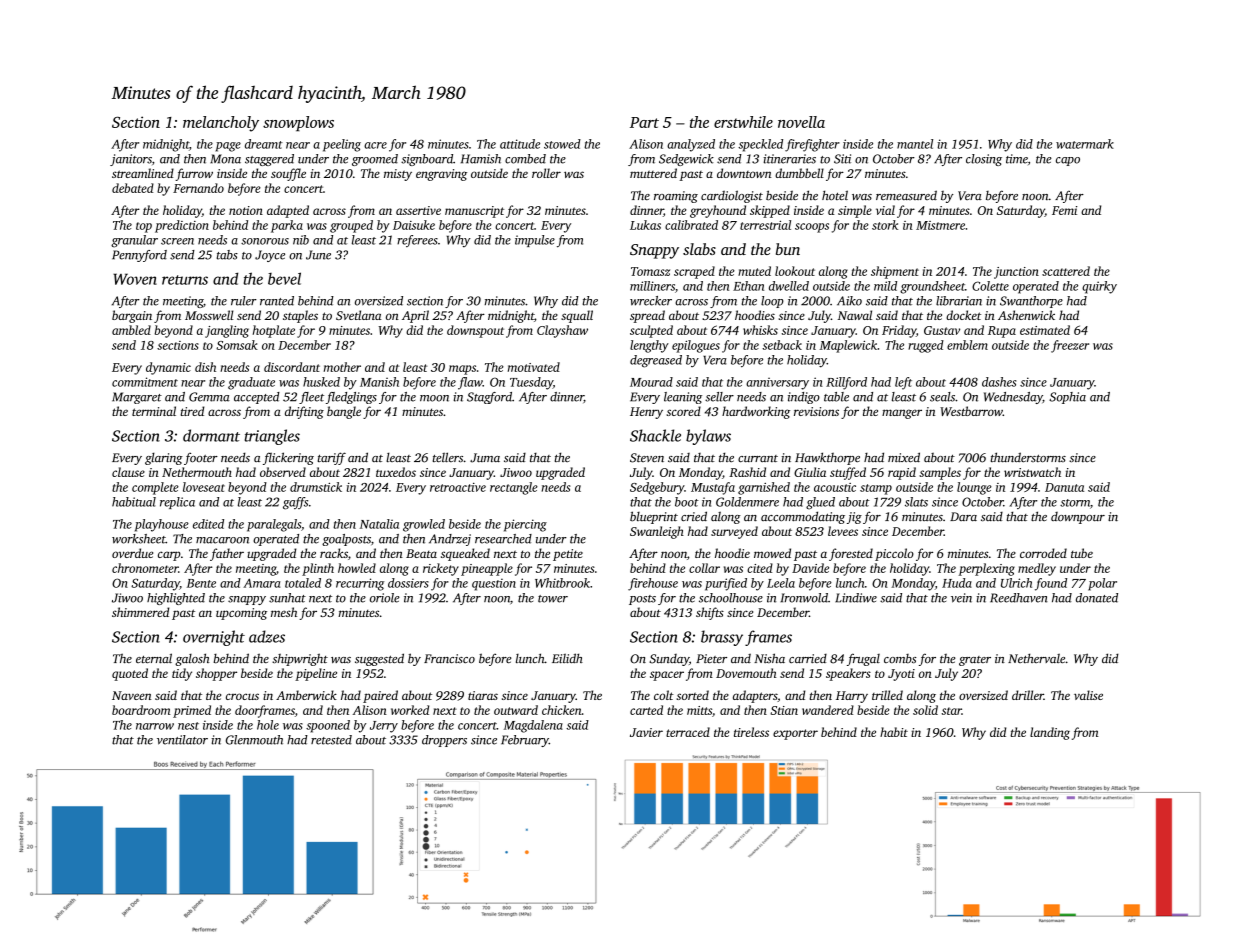 The width and height of the page is (1233, 952). What do you see at coordinates (417, 241) in the page?
I see `referees` at bounding box center [417, 241].
